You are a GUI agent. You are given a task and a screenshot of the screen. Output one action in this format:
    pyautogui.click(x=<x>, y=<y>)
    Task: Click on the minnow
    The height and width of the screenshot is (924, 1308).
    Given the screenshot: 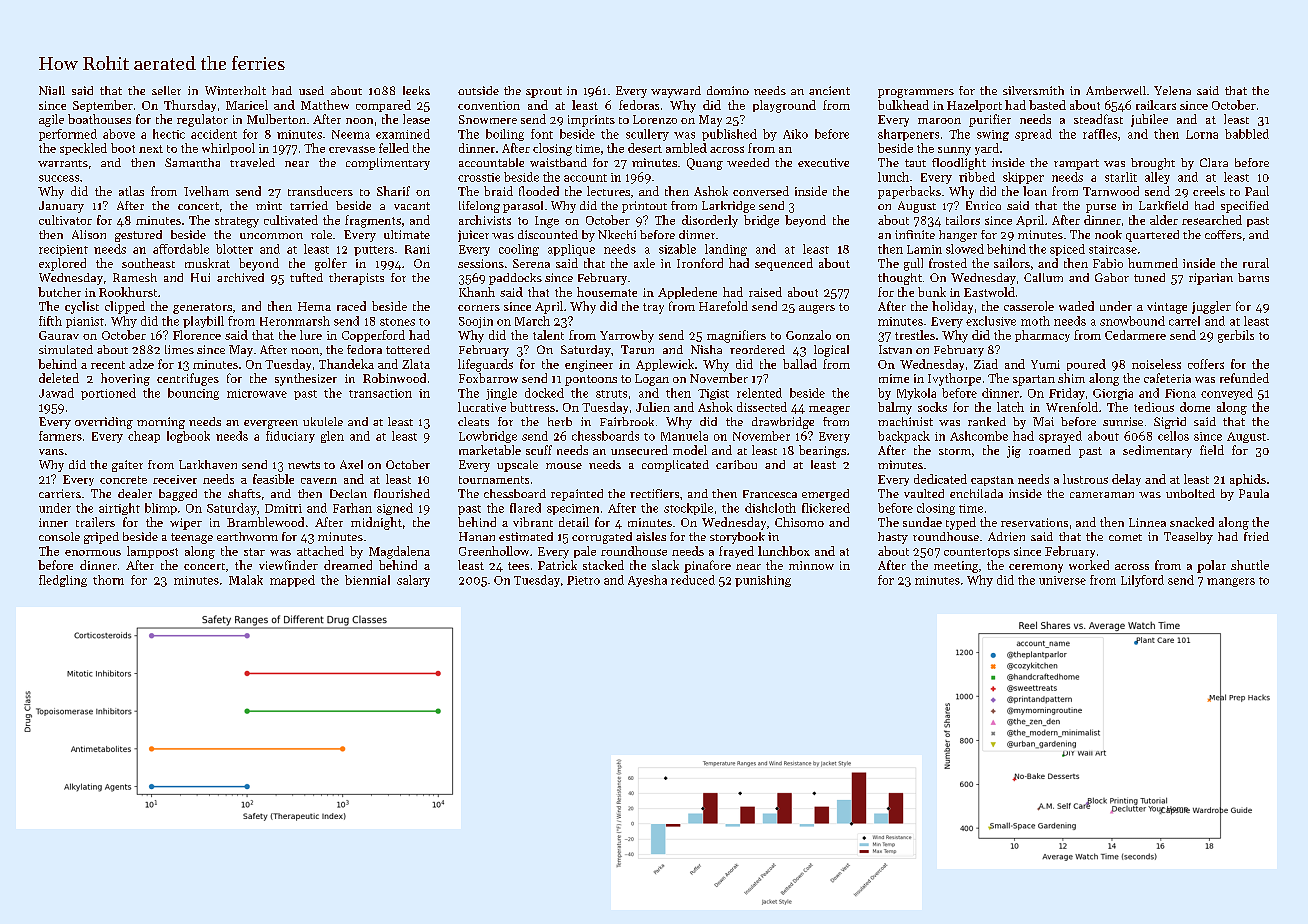 What is the action you would take?
    pyautogui.click(x=811, y=565)
